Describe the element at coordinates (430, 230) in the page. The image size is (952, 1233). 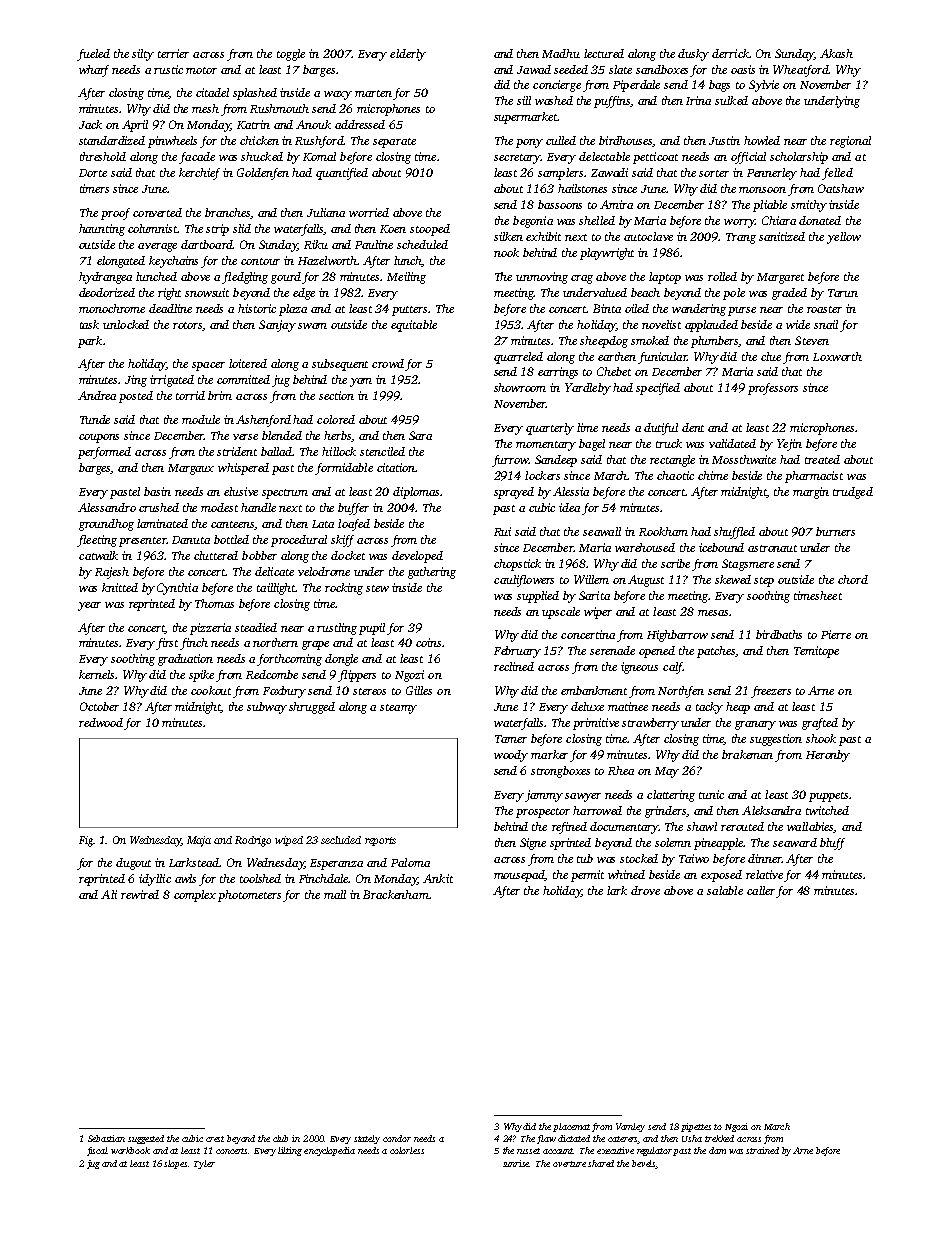
I see `stooped` at that location.
